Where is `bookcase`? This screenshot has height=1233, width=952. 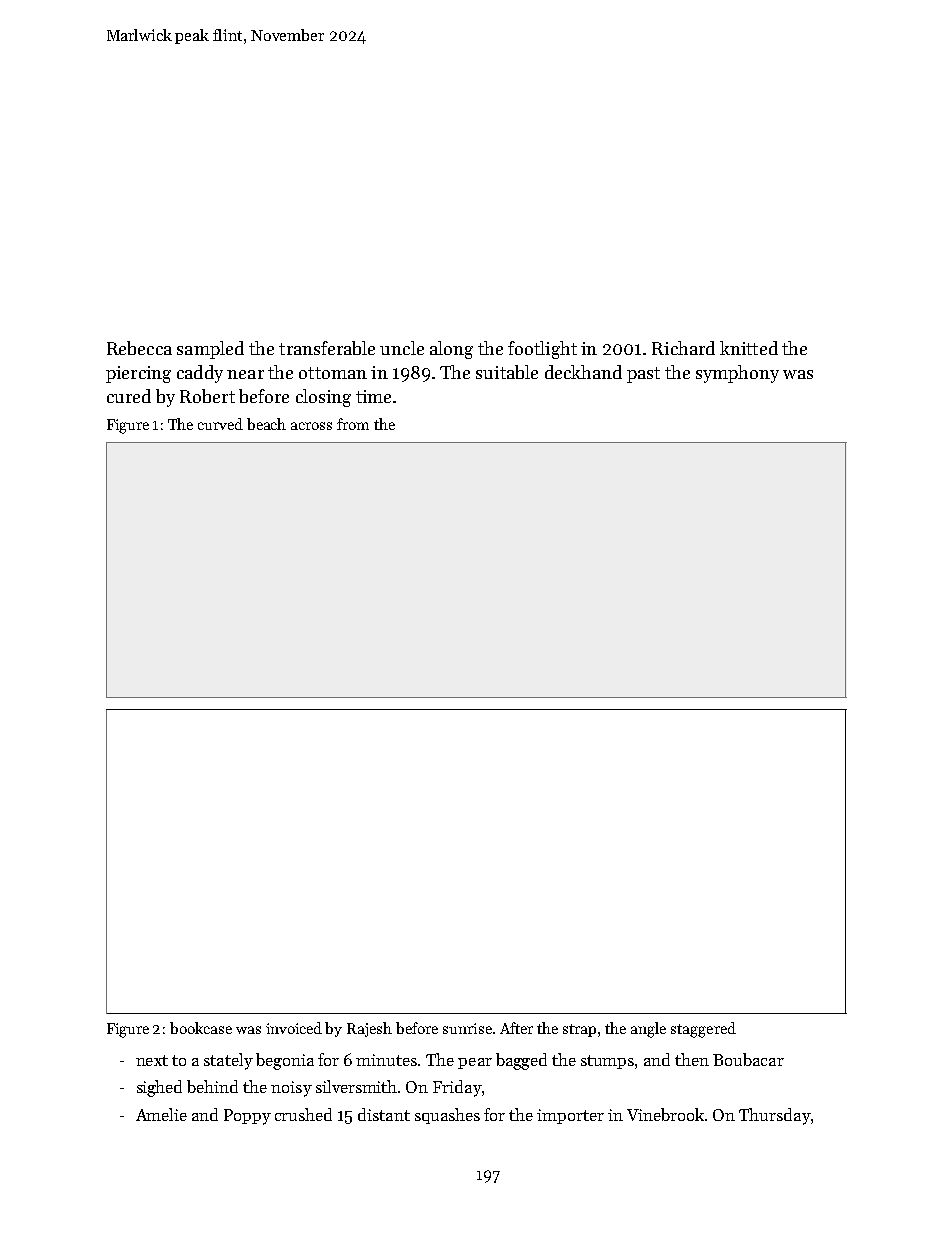 bookcase is located at coordinates (201, 1028).
